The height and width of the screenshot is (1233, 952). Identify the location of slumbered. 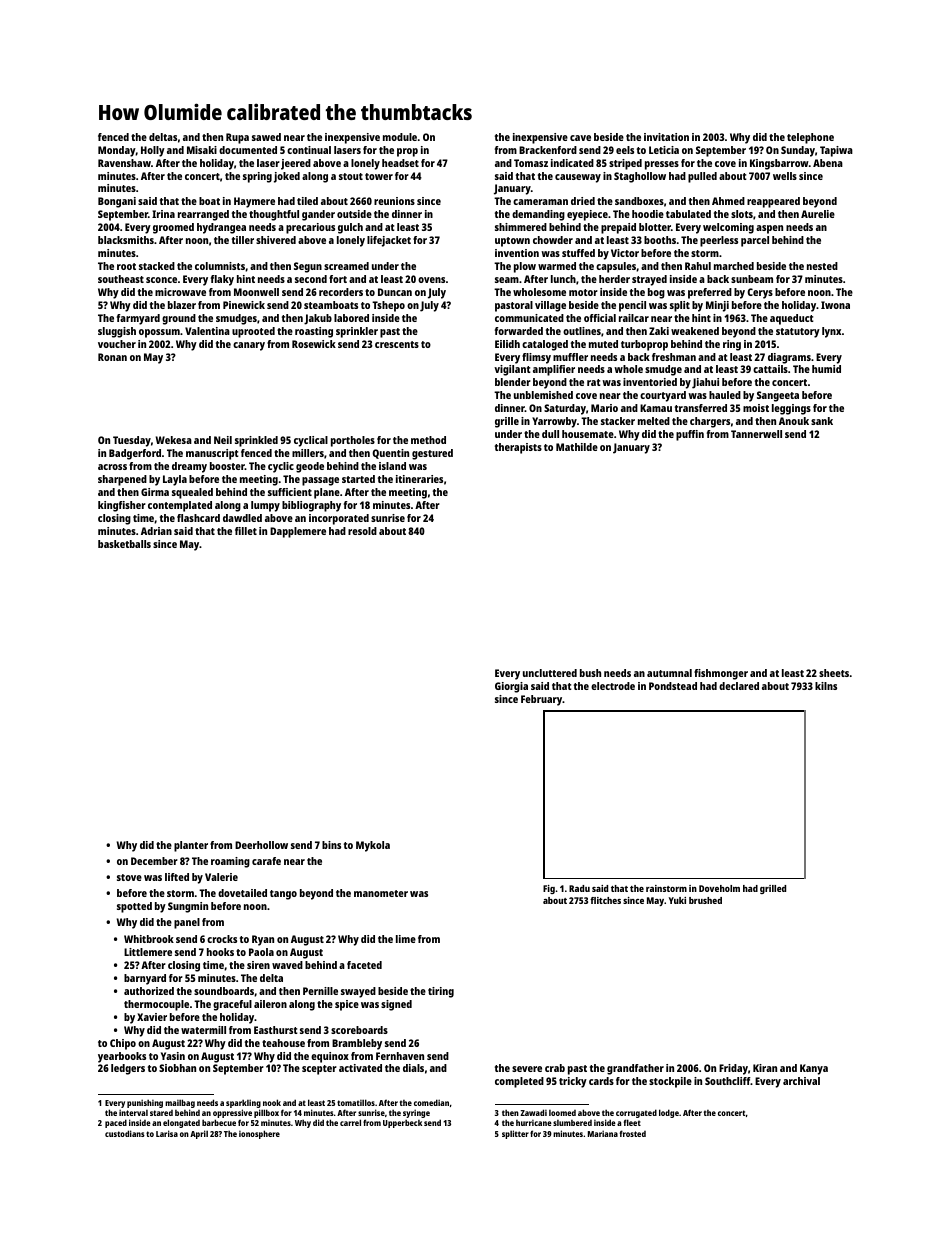
(572, 1123).
